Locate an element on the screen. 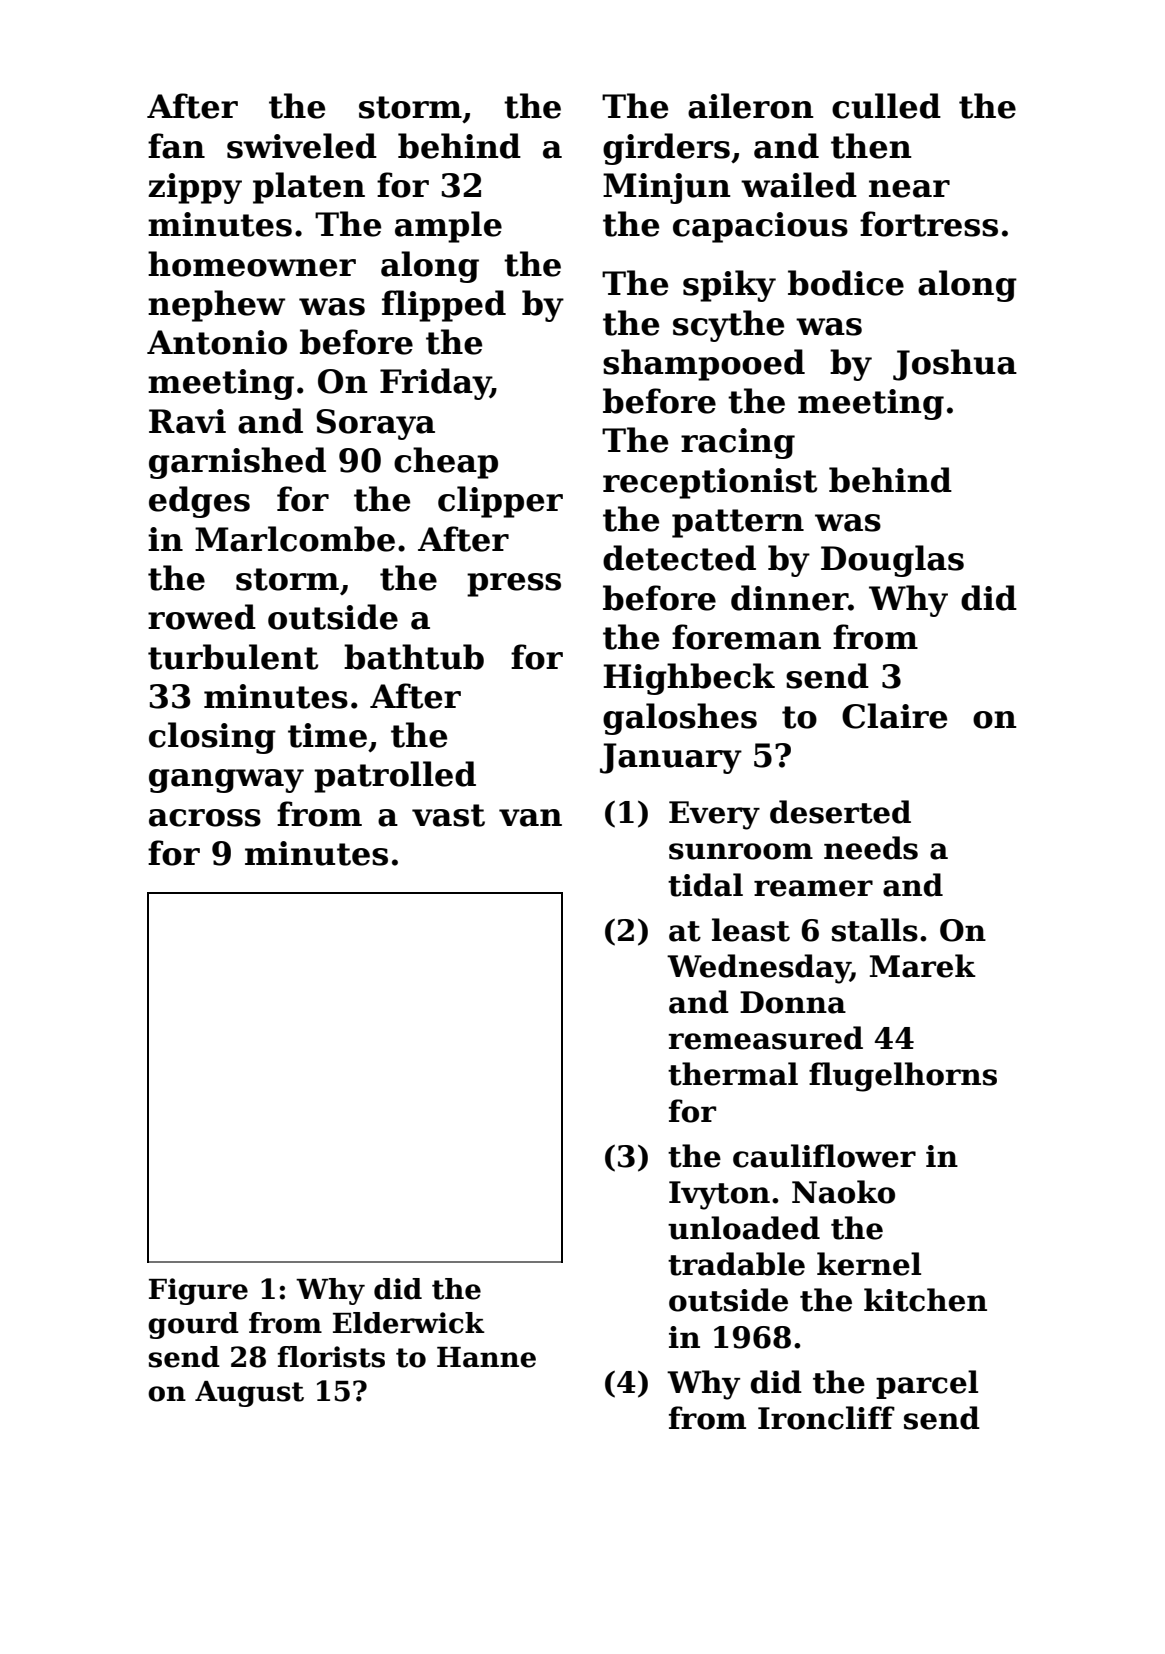 This screenshot has height=1654, width=1165. van is located at coordinates (530, 818).
